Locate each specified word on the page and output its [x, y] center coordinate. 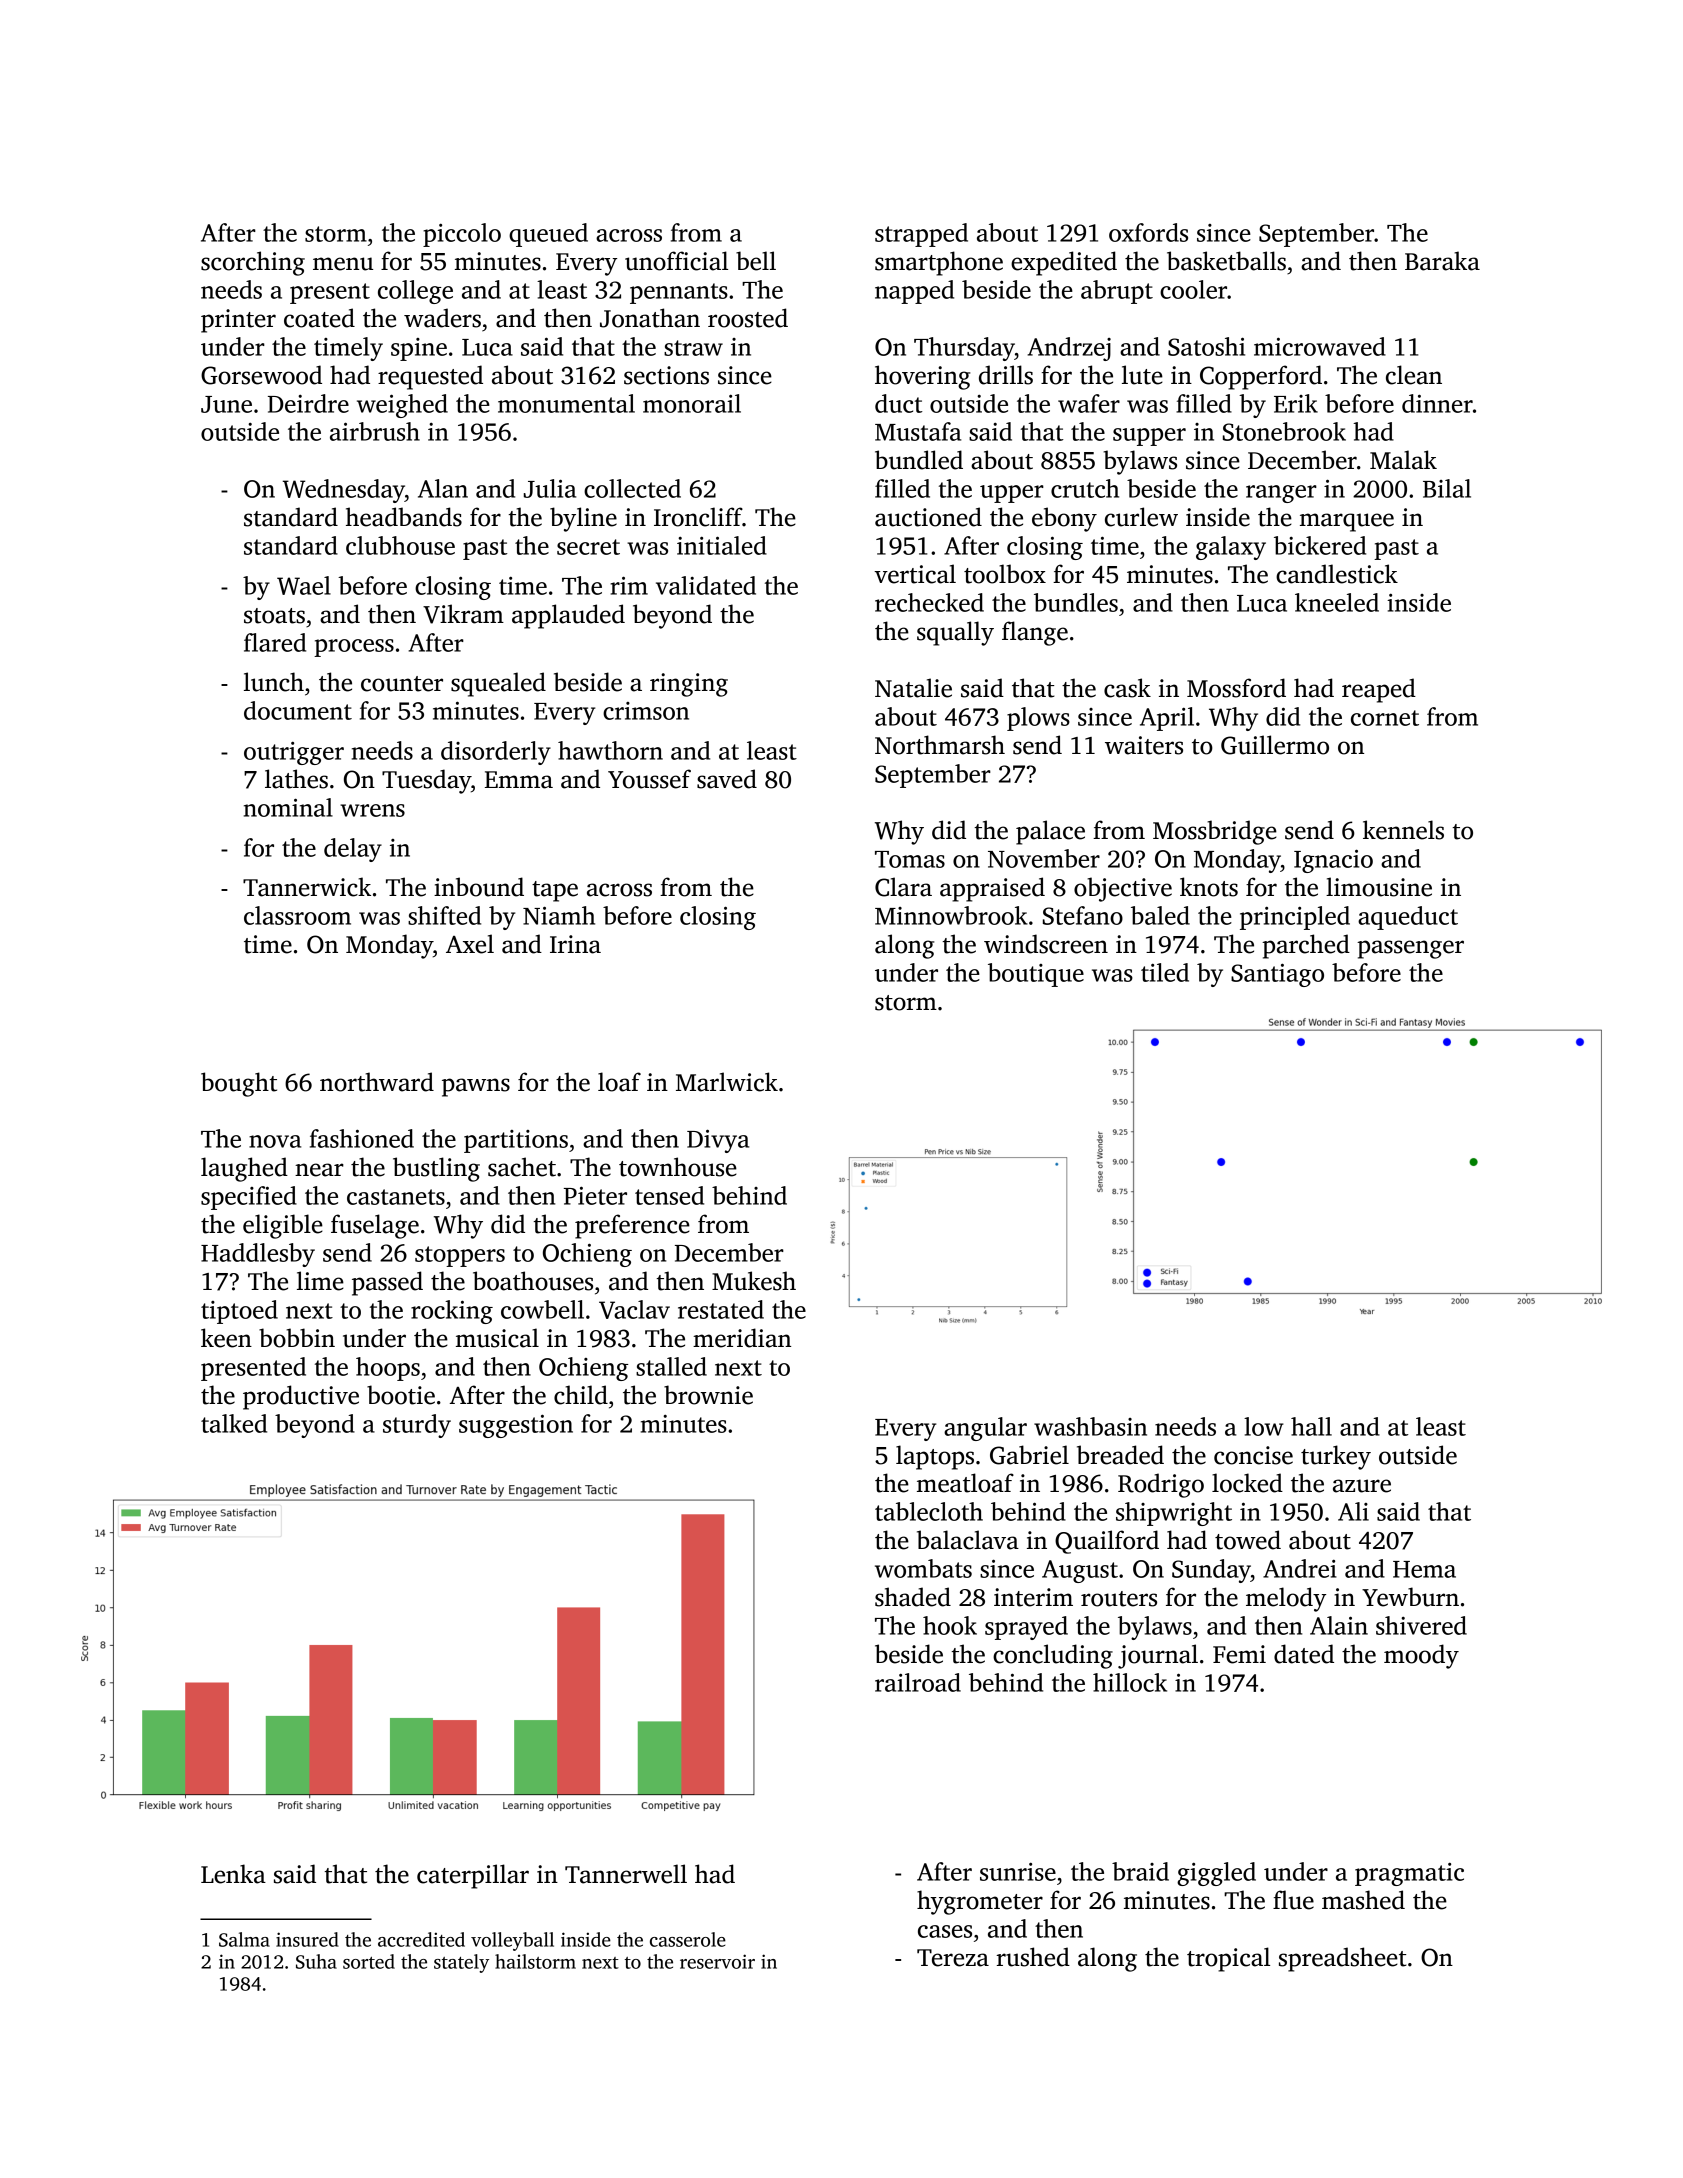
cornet [1385, 718]
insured [307, 1939]
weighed [402, 406]
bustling [436, 1169]
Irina [575, 944]
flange [1035, 633]
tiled [1165, 972]
